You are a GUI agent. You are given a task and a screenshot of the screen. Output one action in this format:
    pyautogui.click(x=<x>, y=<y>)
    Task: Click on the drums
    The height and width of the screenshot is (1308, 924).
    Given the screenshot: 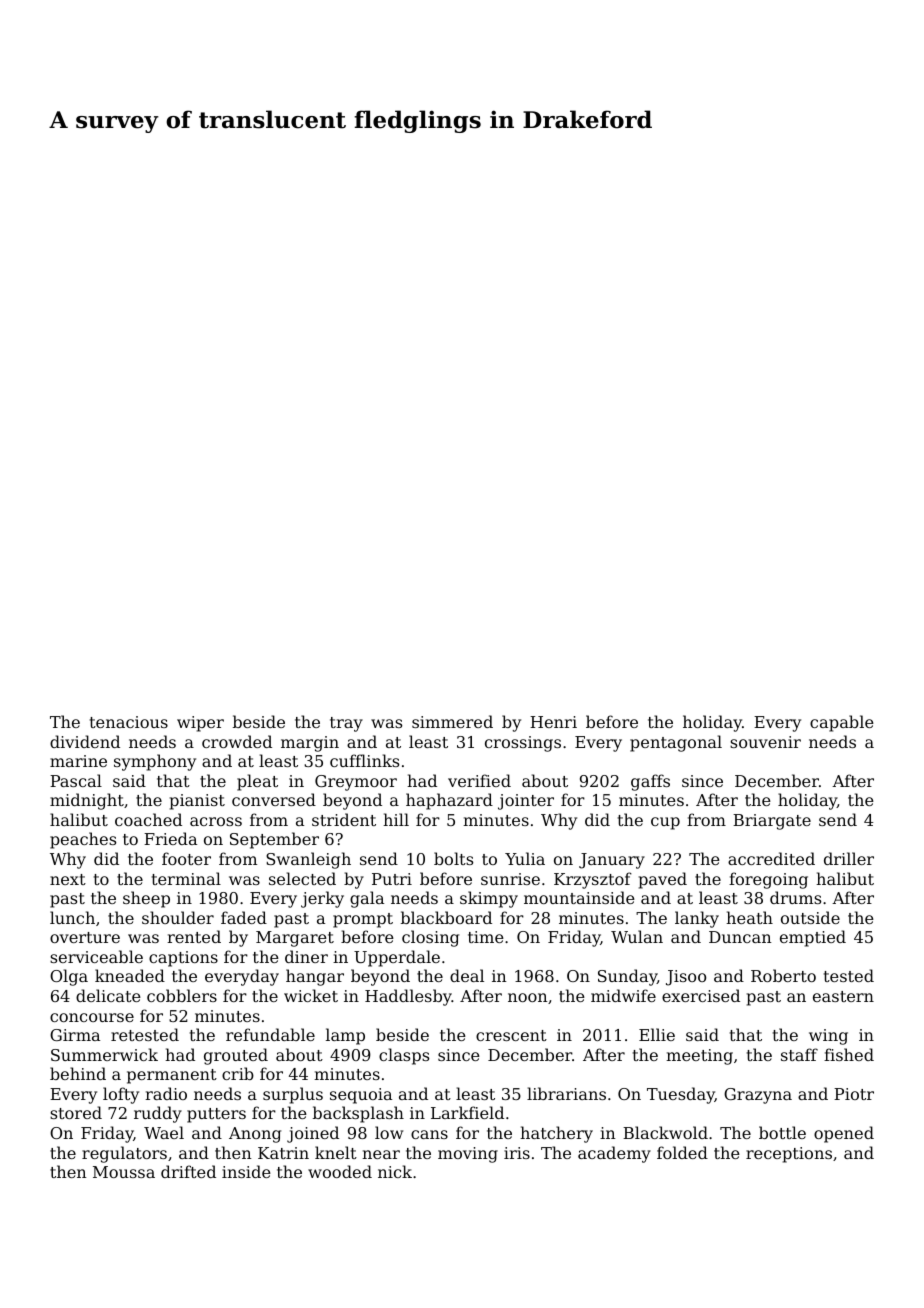 What is the action you would take?
    pyautogui.click(x=795, y=897)
